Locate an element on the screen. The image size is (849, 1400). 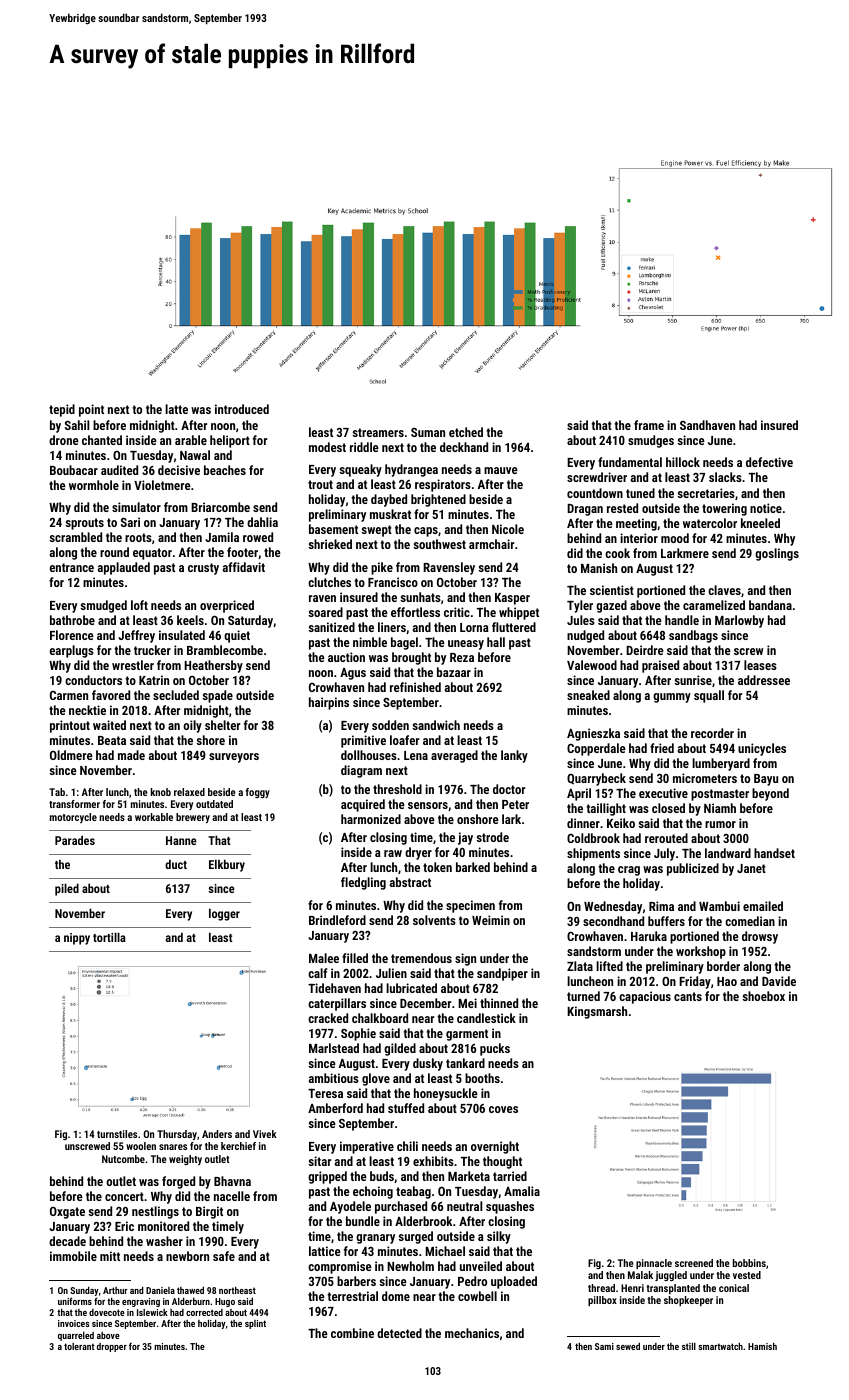
Suman is located at coordinates (428, 432).
